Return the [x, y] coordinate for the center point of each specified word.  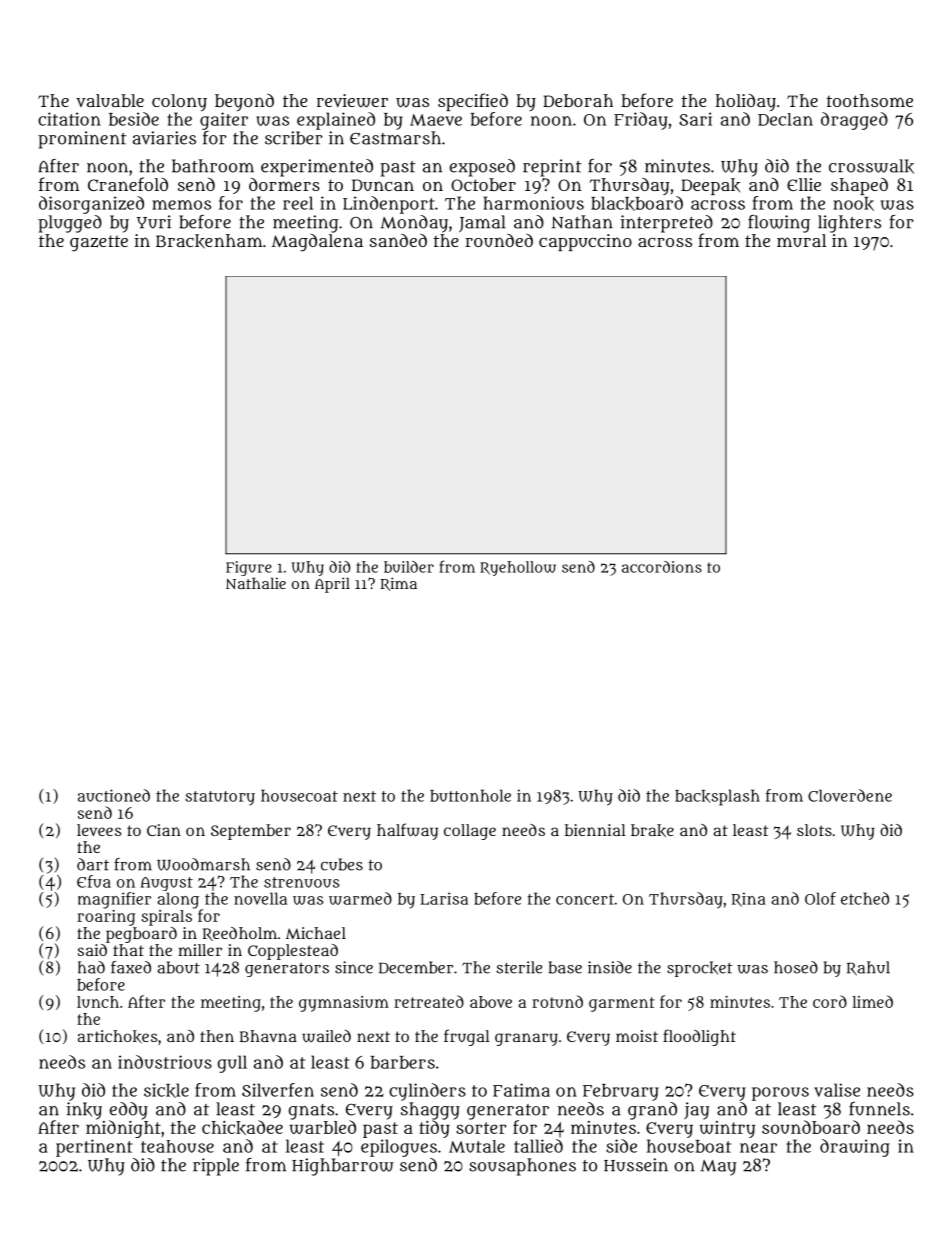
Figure [249, 568]
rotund [557, 1001]
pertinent [94, 1148]
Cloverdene [850, 795]
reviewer [352, 101]
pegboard [141, 935]
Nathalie [256, 583]
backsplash [717, 797]
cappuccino [585, 242]
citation [69, 119]
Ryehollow [518, 568]
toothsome [869, 100]
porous [780, 1094]
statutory [220, 798]
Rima [399, 584]
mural [802, 240]
